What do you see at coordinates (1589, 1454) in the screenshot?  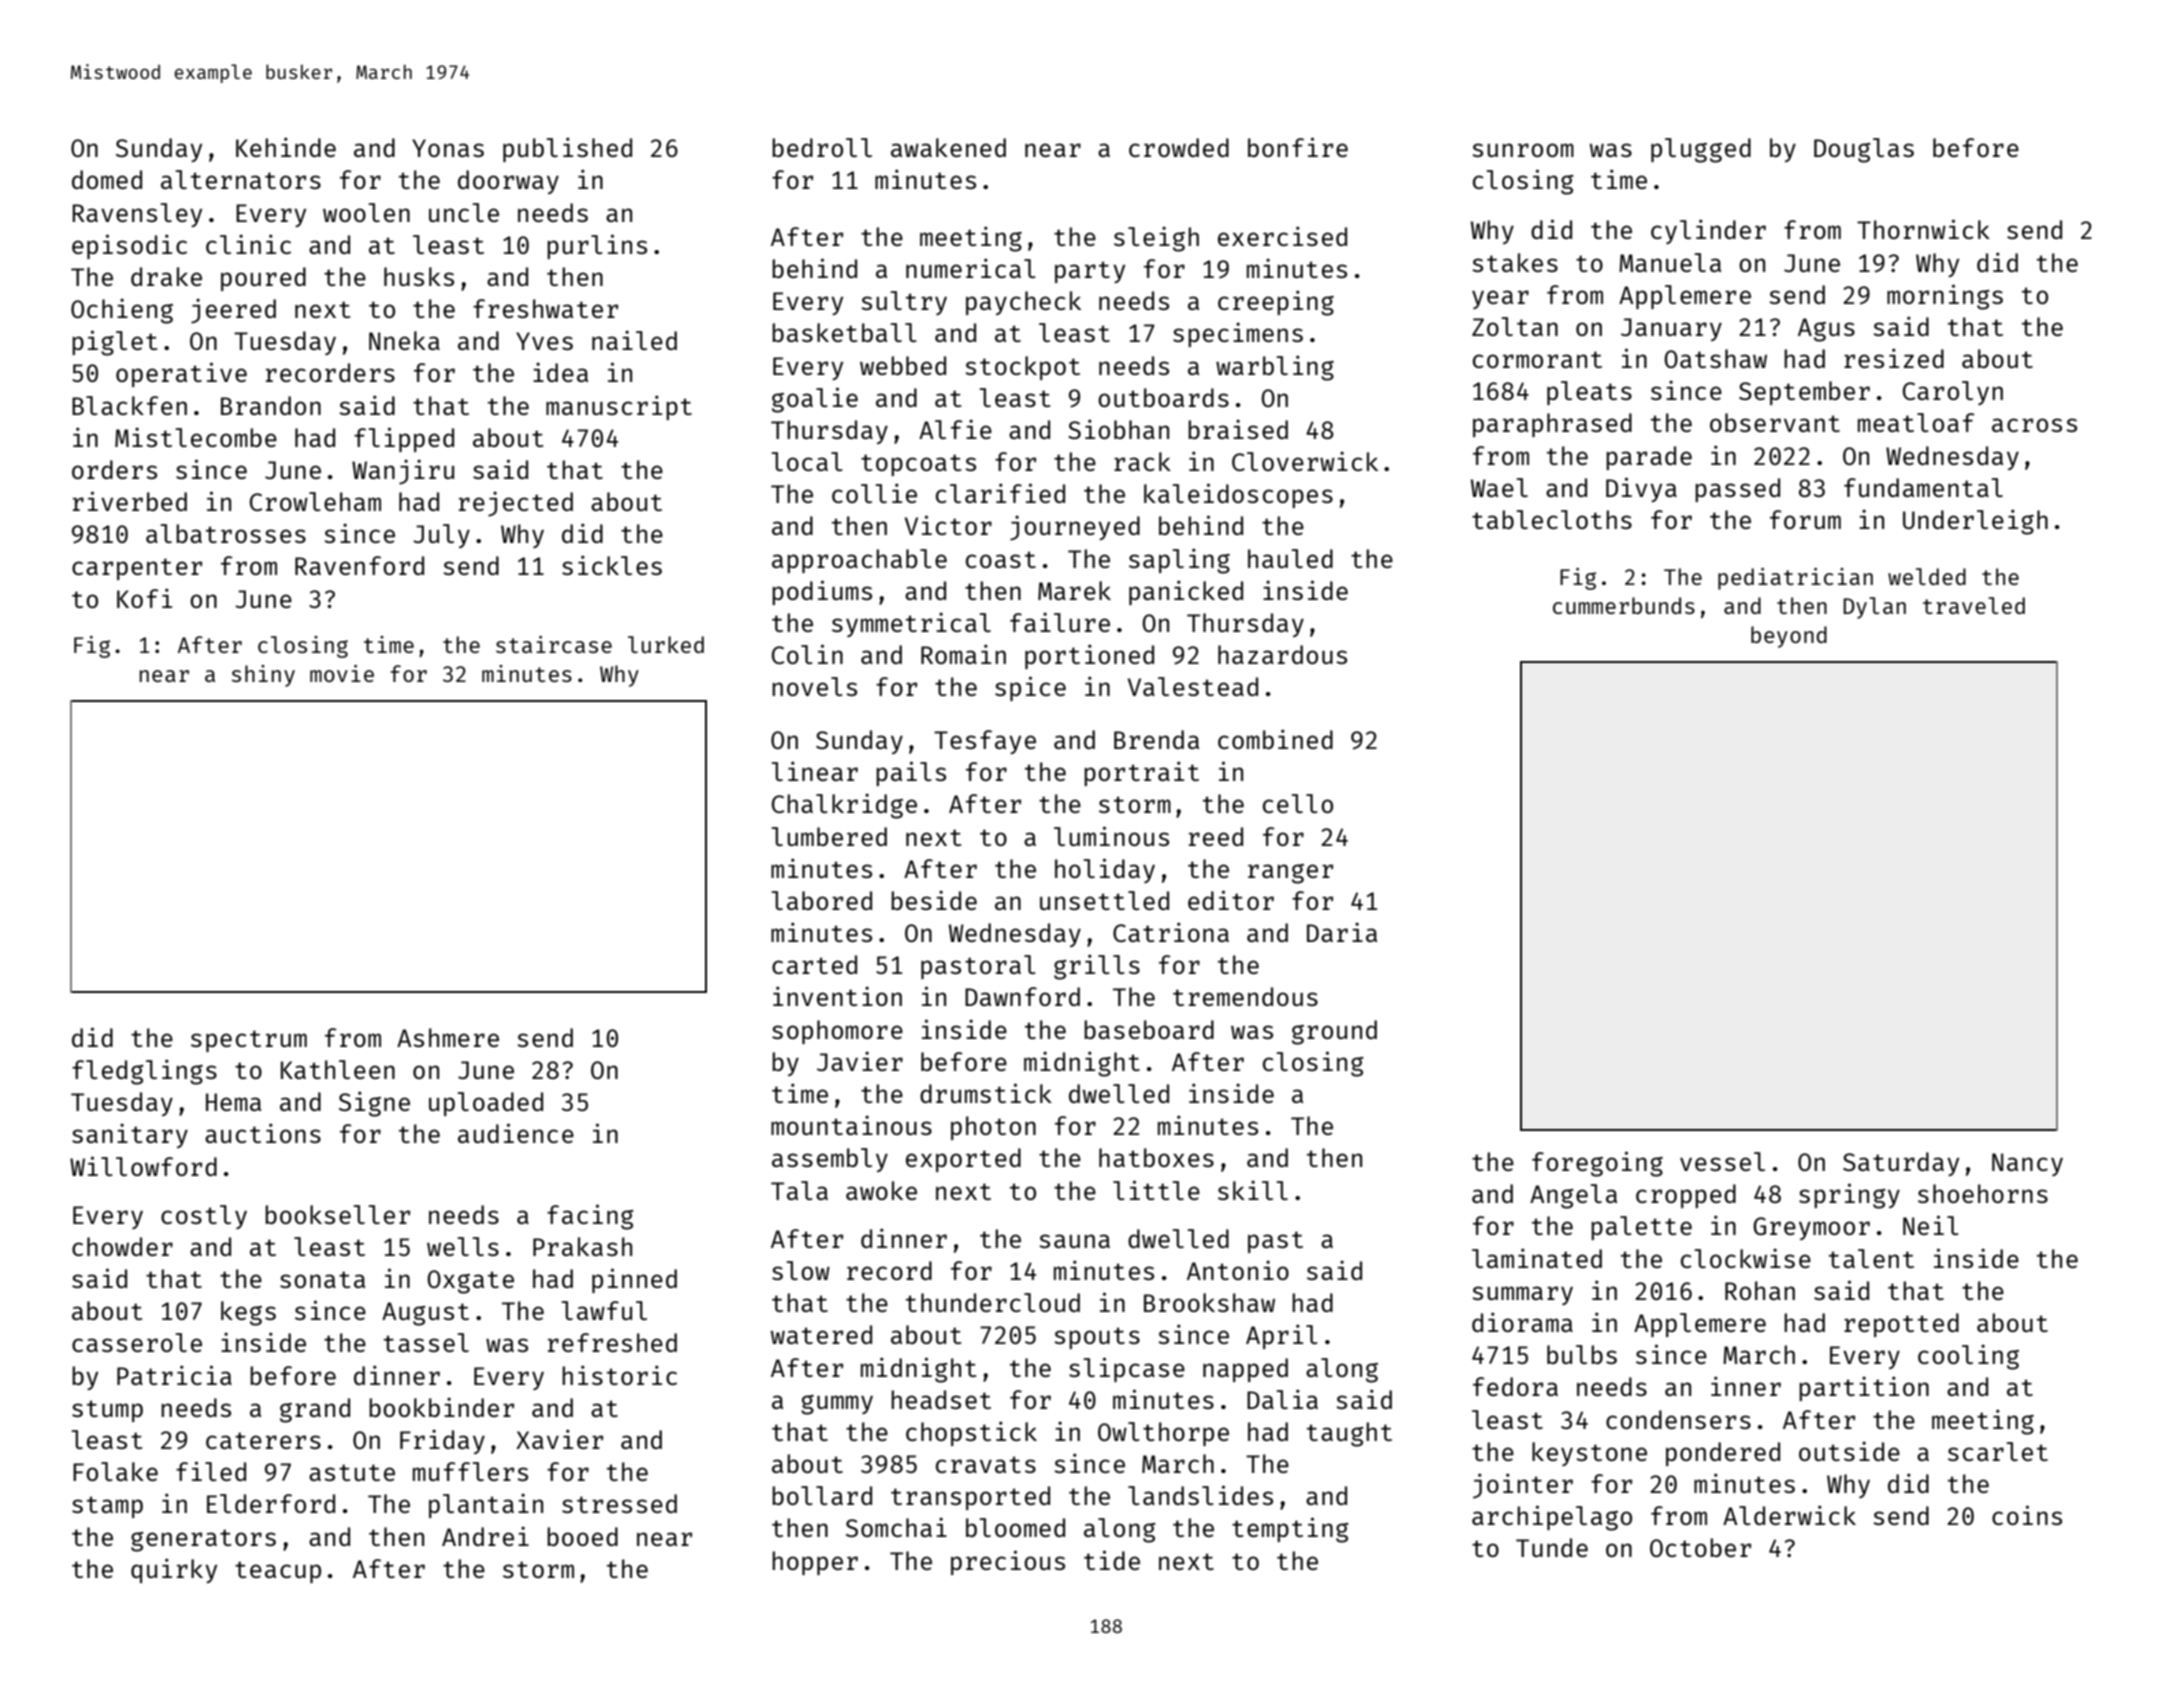 I see `keystone` at bounding box center [1589, 1454].
